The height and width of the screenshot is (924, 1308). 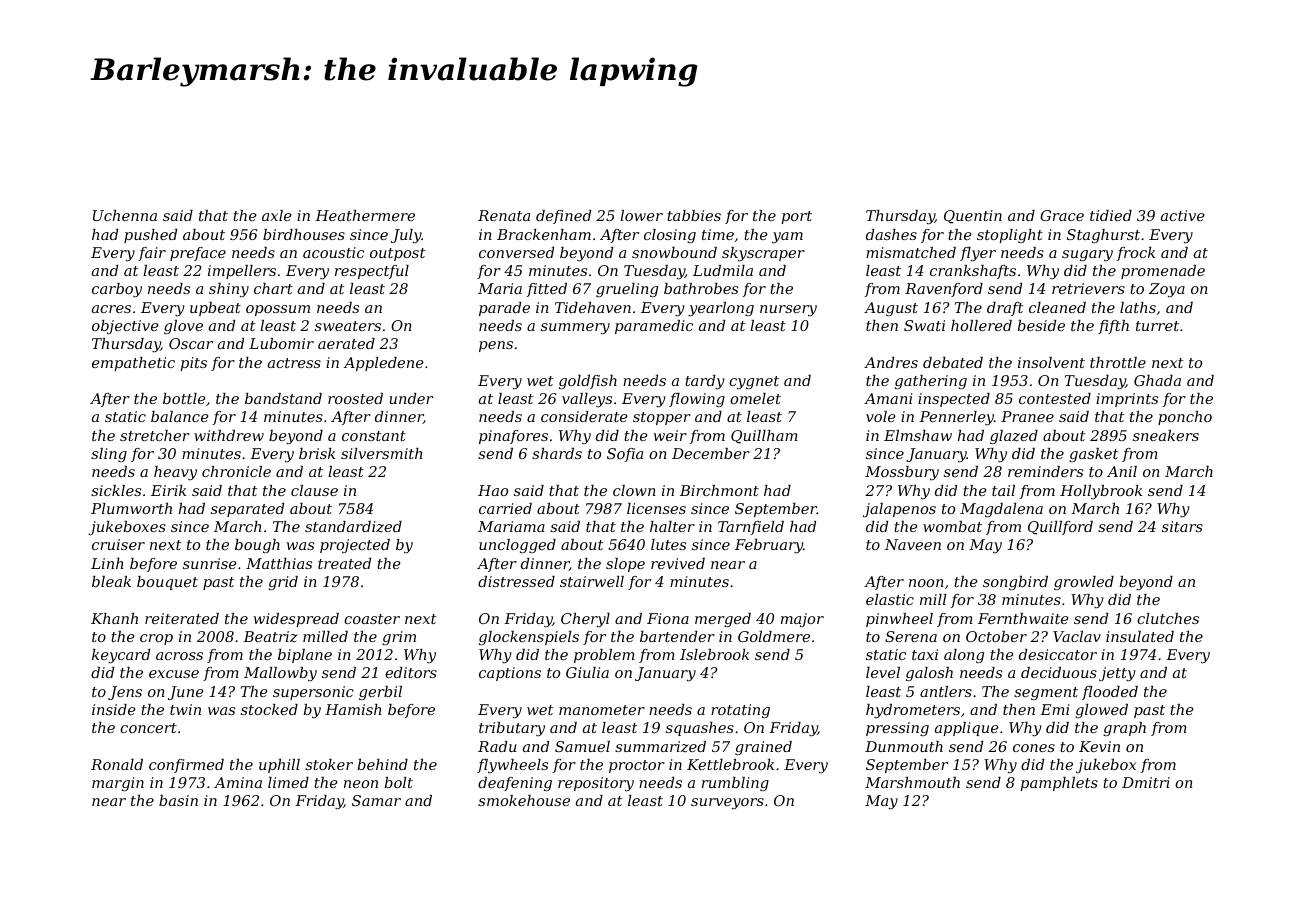 I want to click on tributary, so click(x=512, y=729).
